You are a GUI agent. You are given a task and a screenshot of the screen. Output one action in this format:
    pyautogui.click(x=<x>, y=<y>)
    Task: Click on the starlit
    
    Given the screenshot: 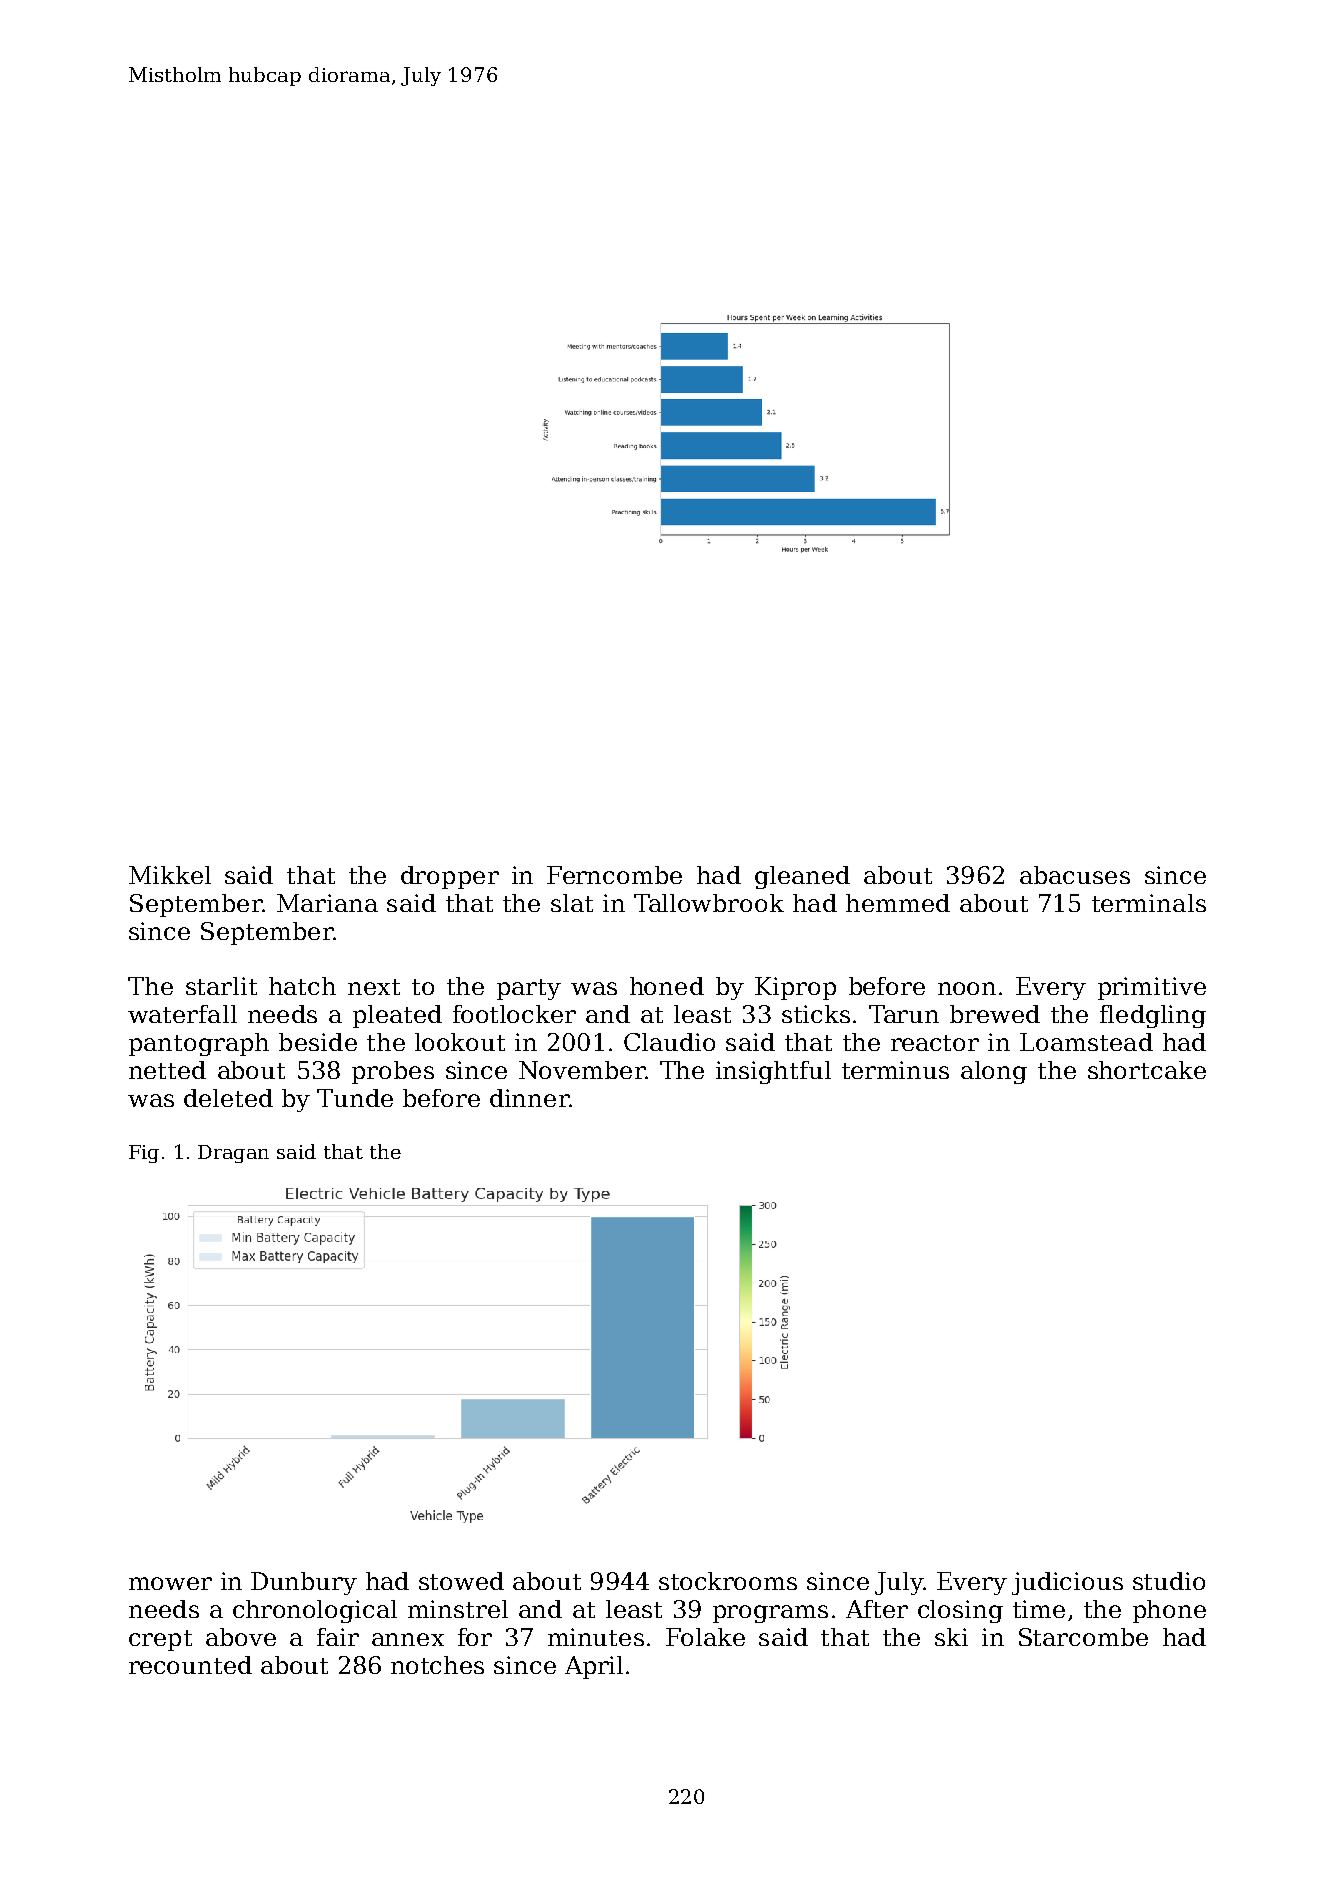 What is the action you would take?
    pyautogui.click(x=221, y=986)
